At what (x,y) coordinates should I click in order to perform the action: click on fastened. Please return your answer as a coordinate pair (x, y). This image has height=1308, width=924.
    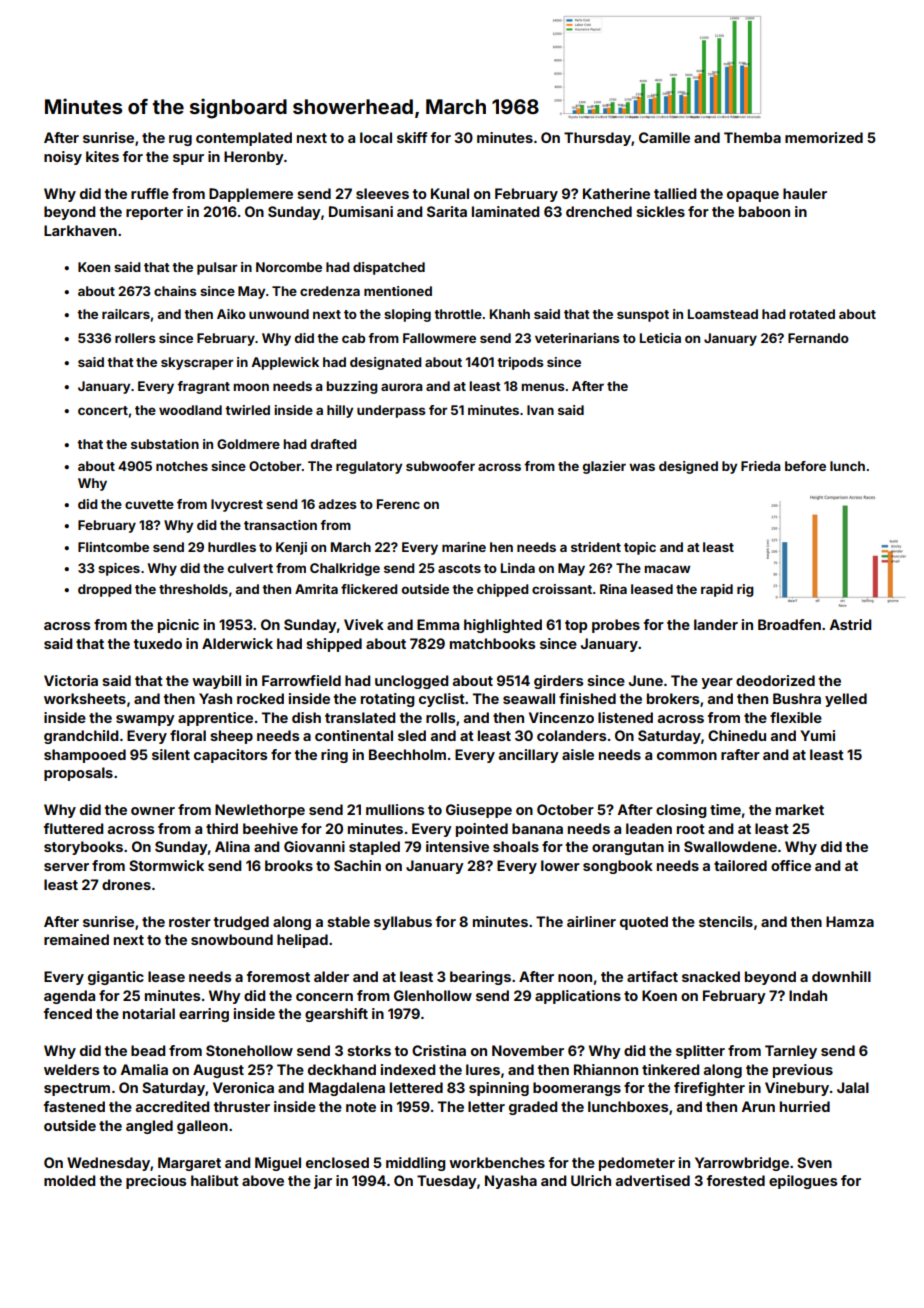
    Looking at the image, I should click on (74, 1106).
